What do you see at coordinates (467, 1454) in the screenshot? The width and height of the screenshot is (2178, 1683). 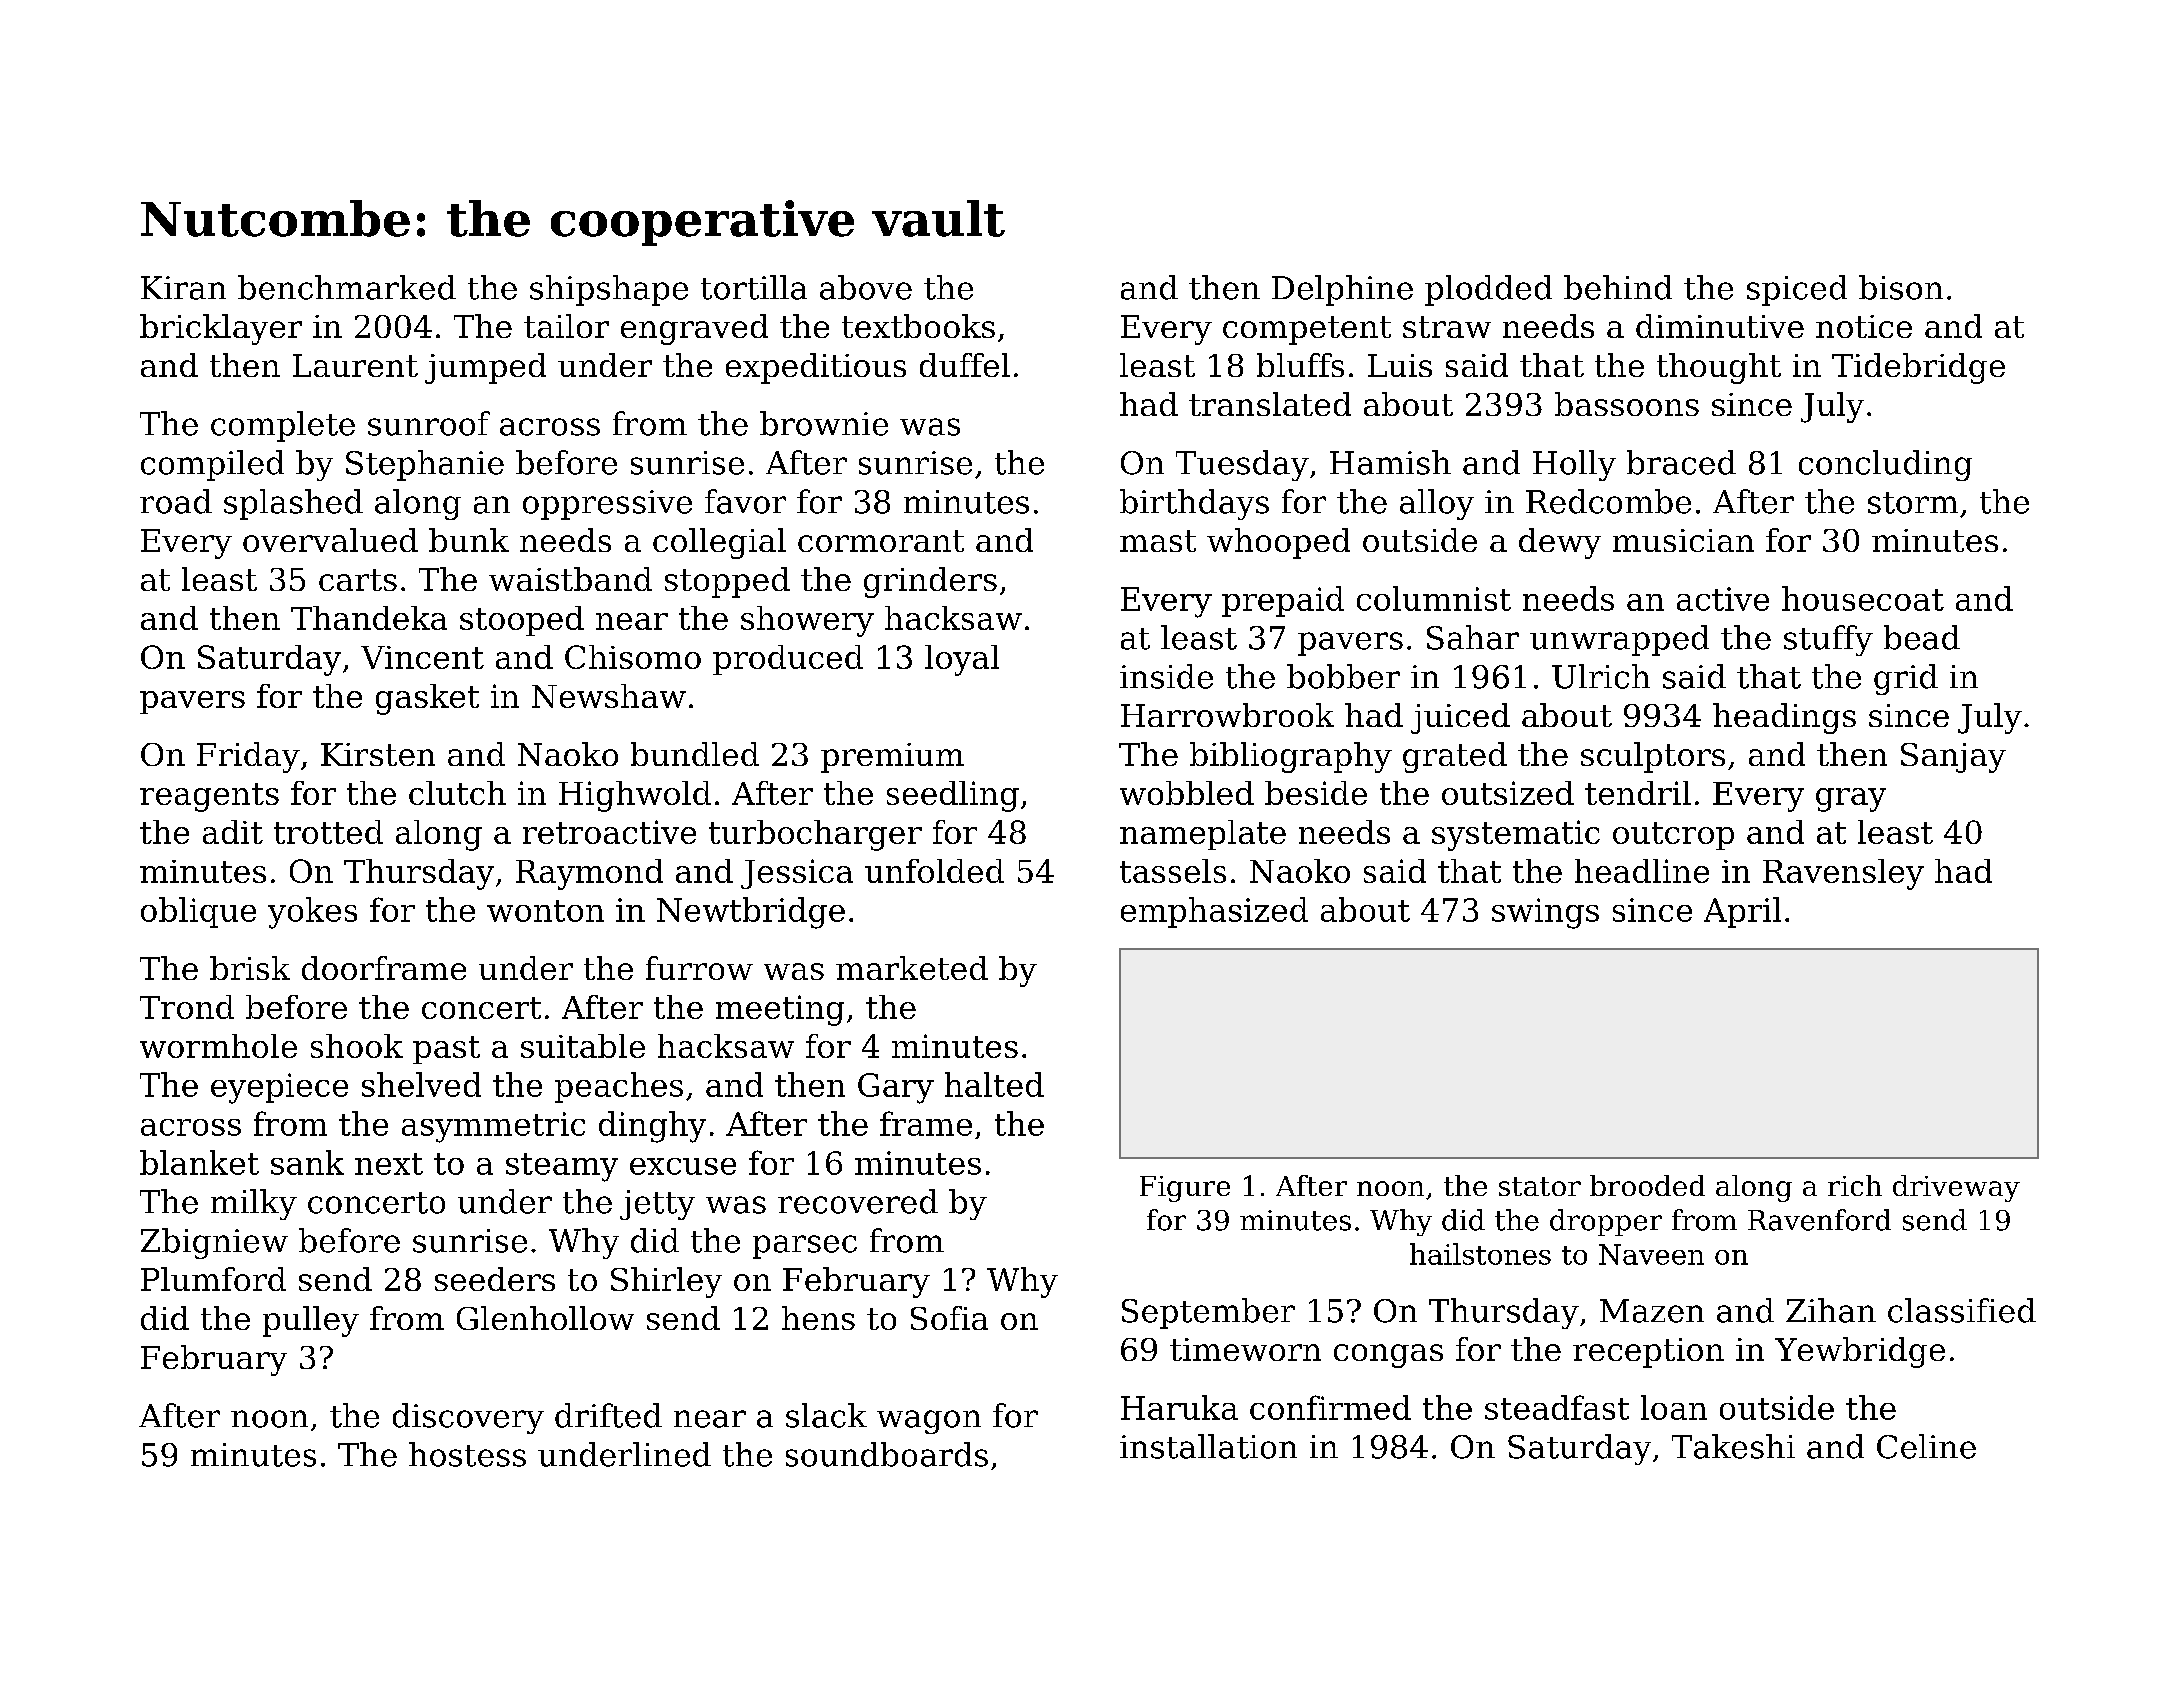 I see `hostess` at bounding box center [467, 1454].
